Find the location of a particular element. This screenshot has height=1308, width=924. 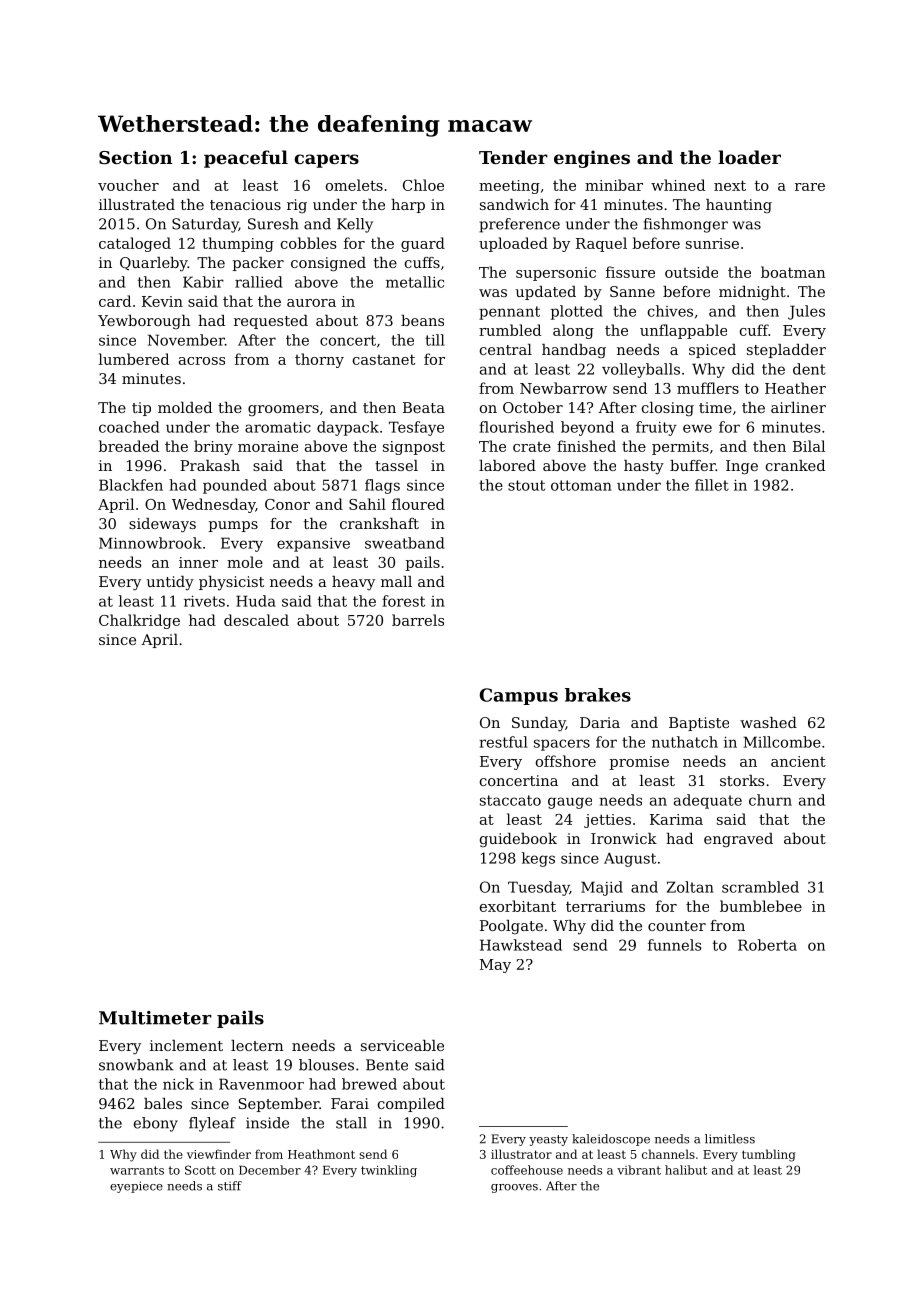

Tender is located at coordinates (513, 157).
